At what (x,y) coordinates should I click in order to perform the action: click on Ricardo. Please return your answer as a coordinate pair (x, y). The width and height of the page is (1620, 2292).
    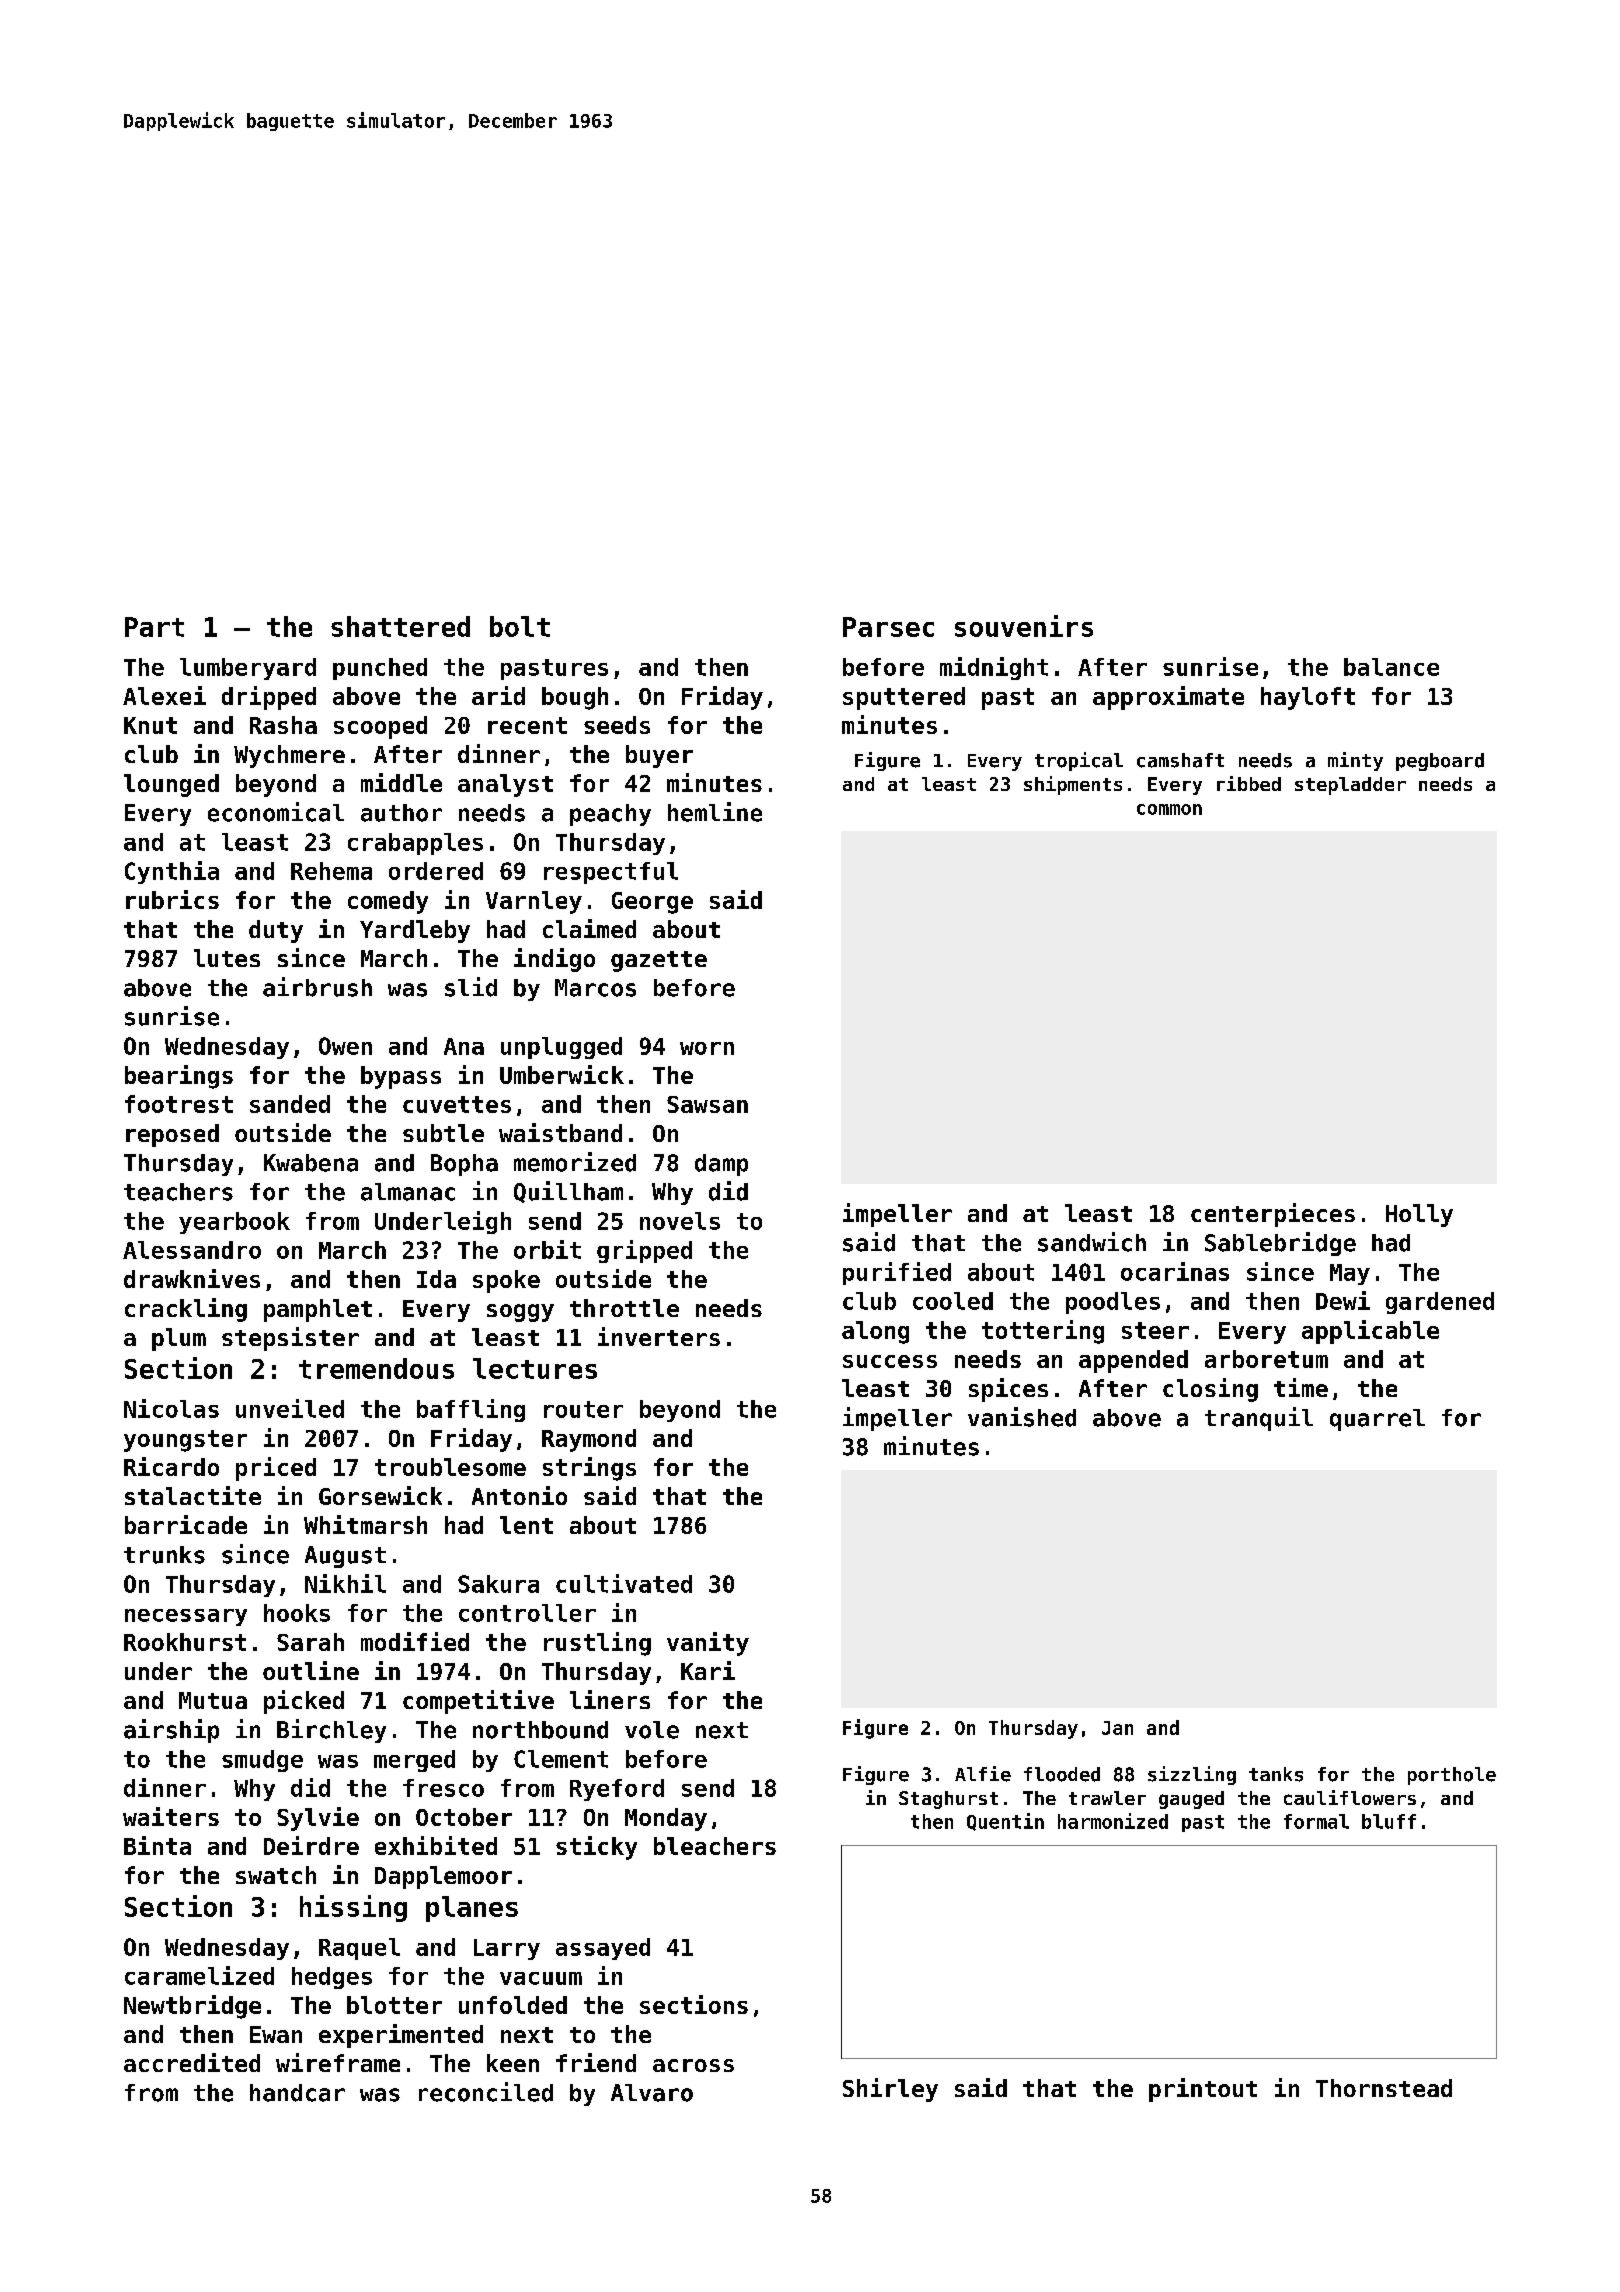
    Looking at the image, I should click on (171, 1466).
